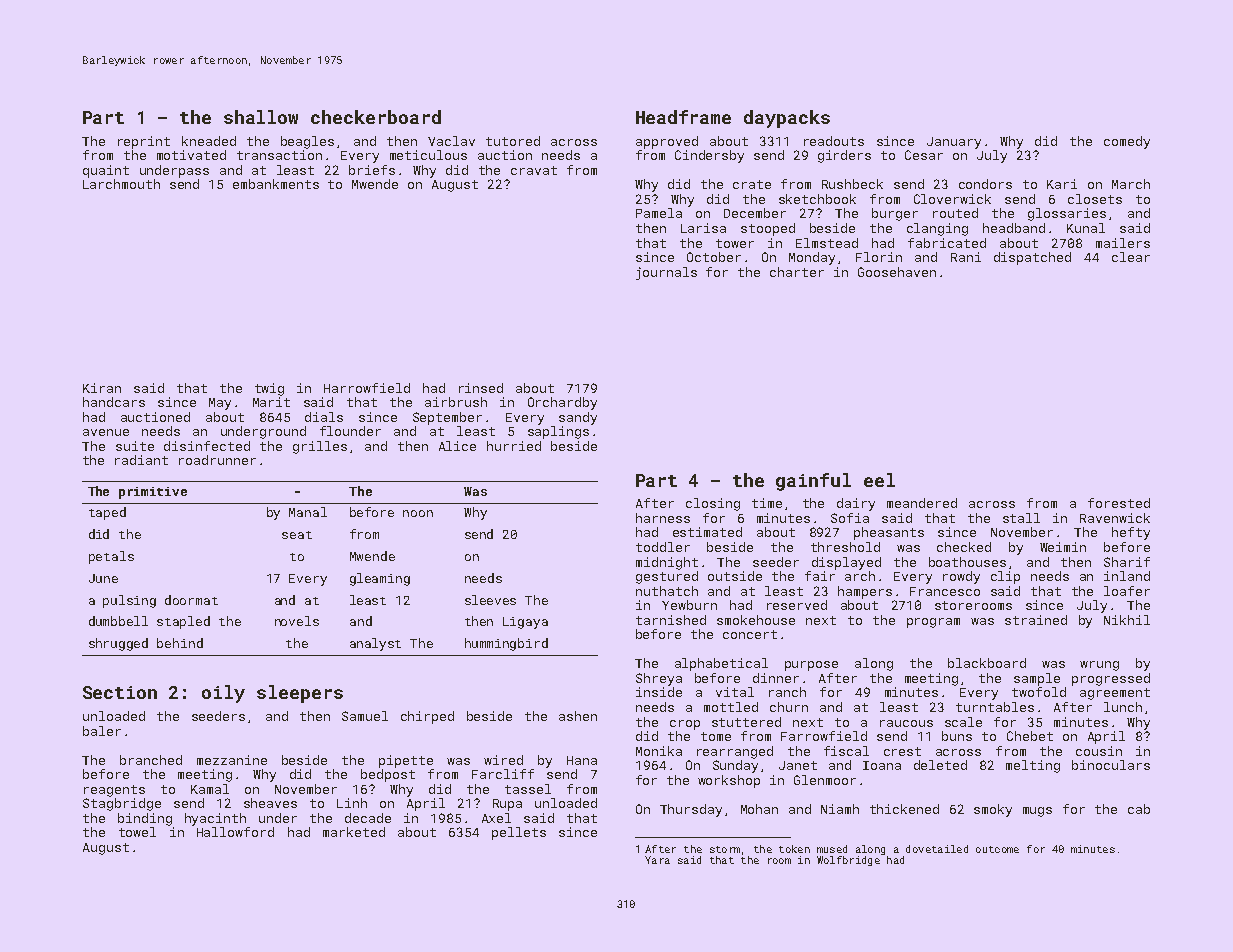  I want to click on towel, so click(137, 832).
